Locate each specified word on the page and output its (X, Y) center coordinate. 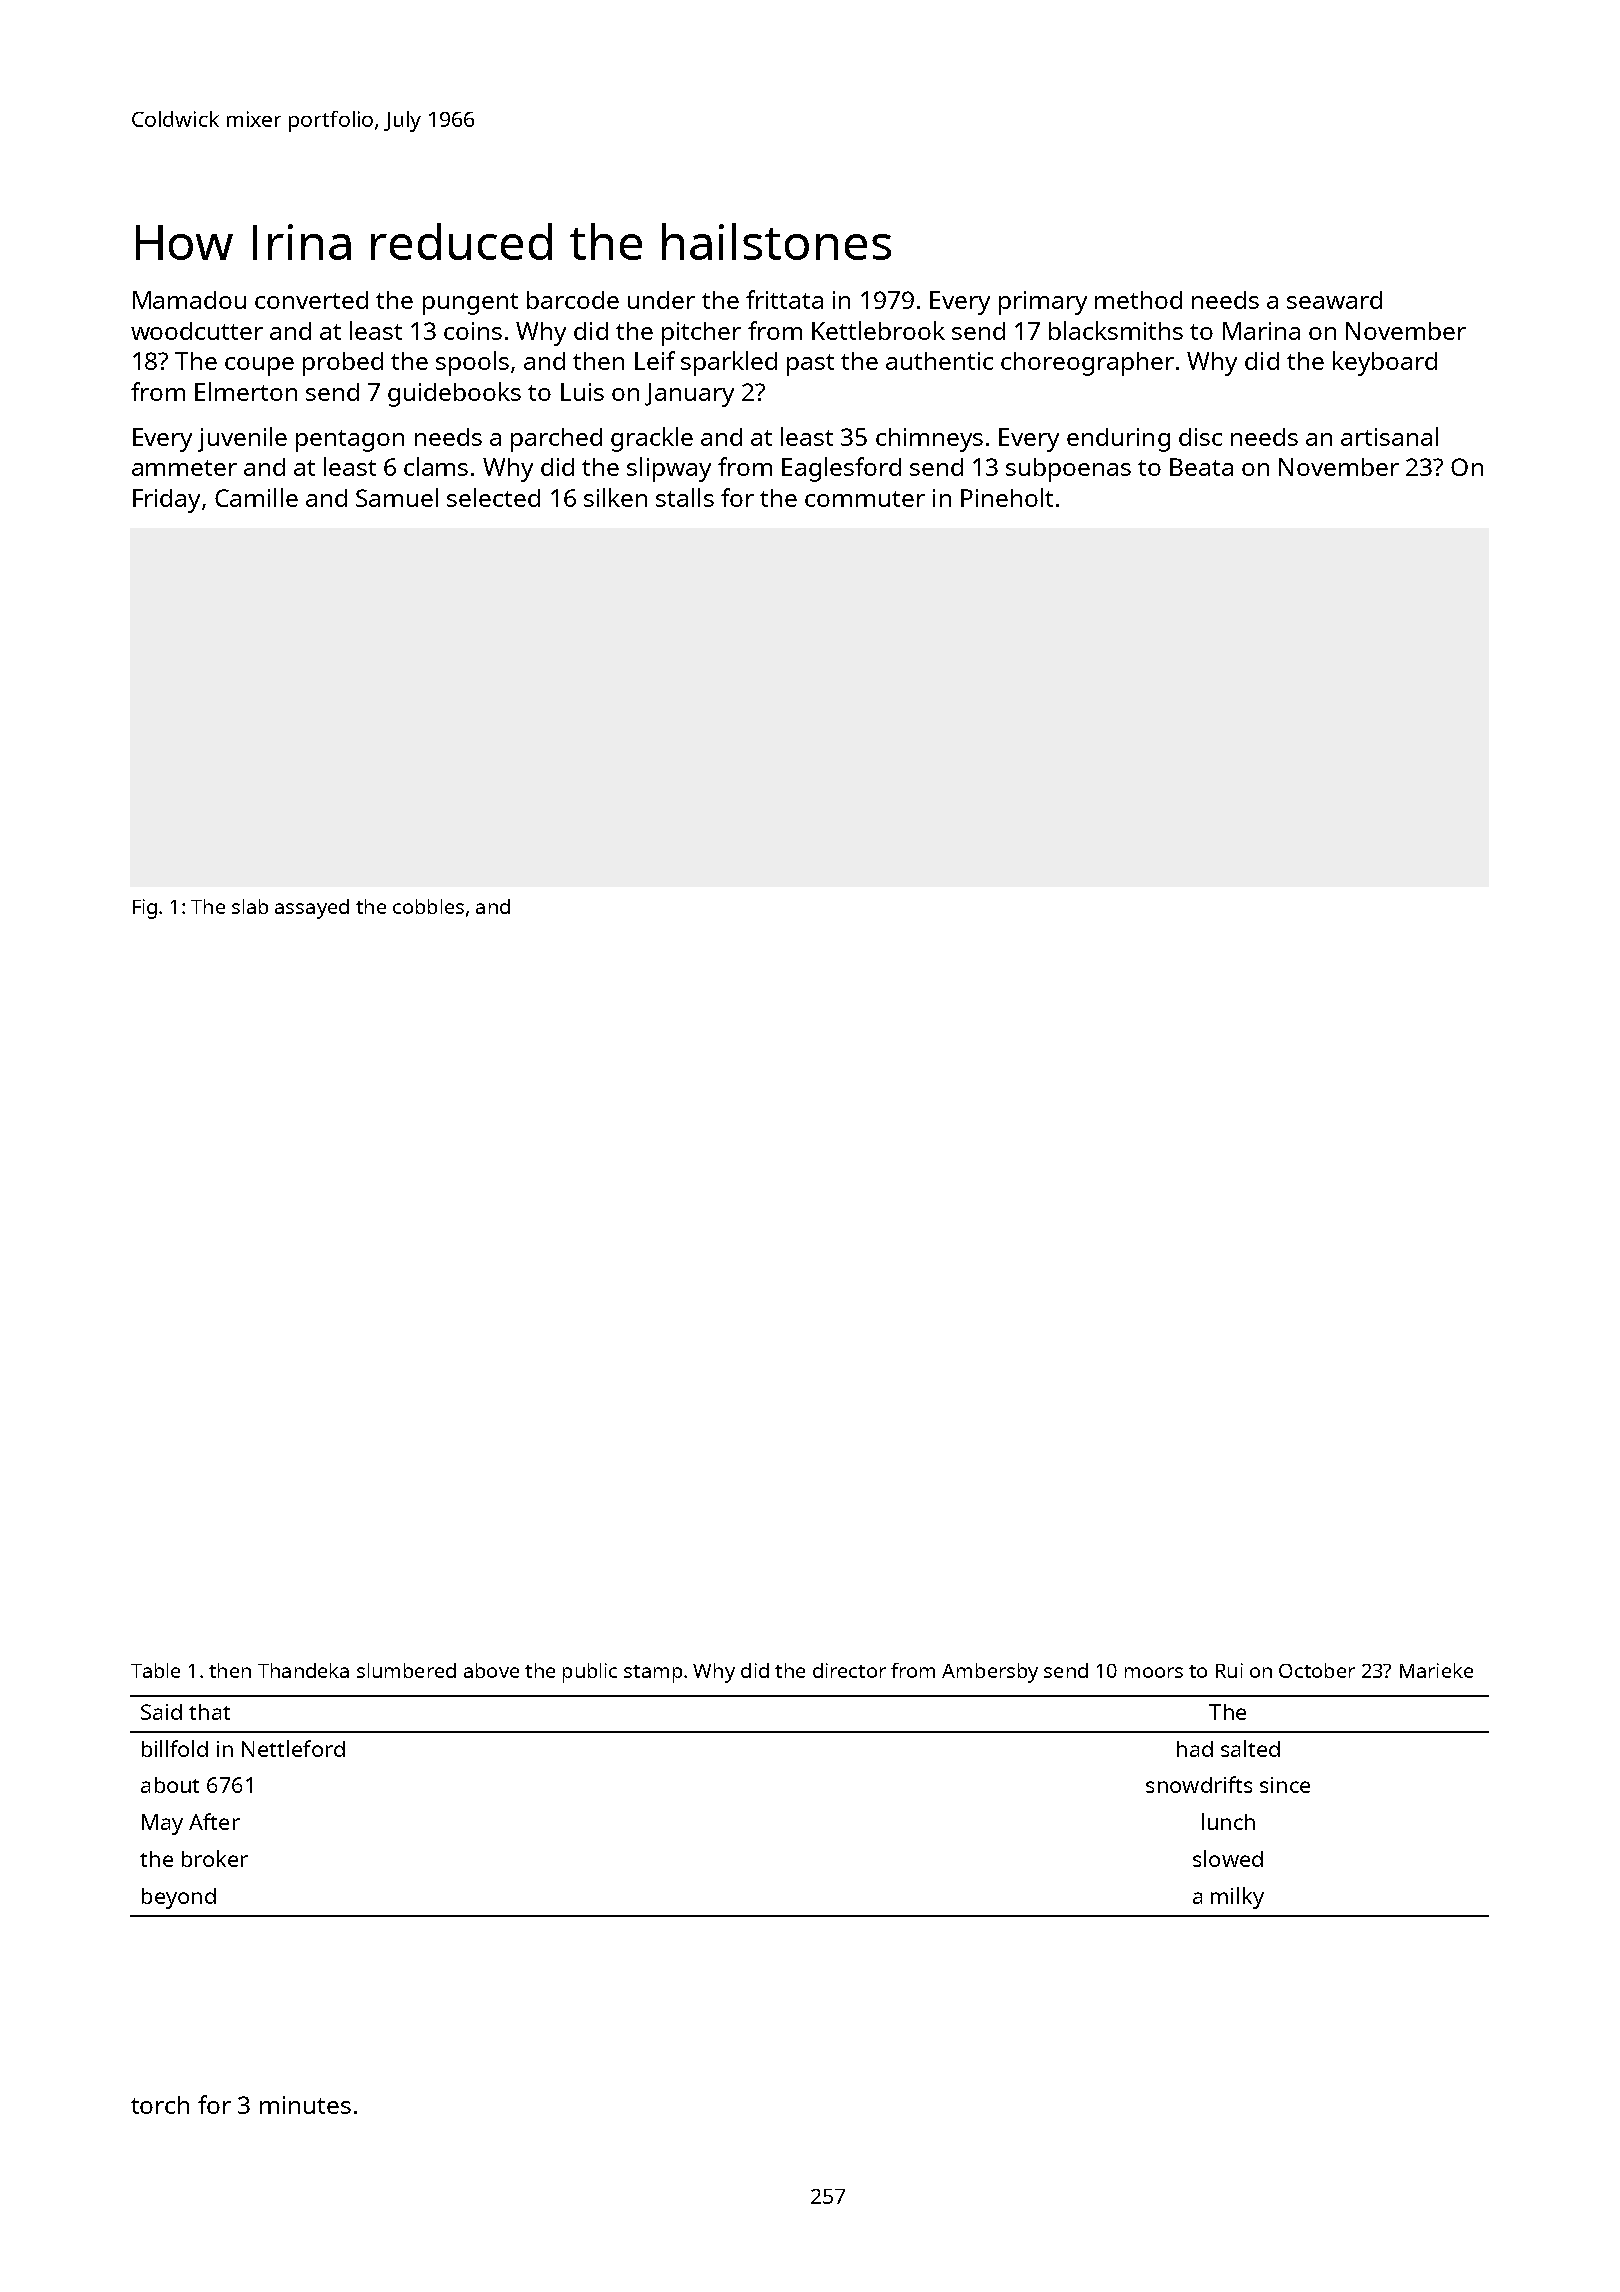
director (849, 1670)
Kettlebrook (878, 330)
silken (615, 497)
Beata (1201, 467)
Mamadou (189, 300)
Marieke (1436, 1670)
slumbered (406, 1670)
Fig (145, 909)
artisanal (1389, 436)
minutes (305, 2105)
